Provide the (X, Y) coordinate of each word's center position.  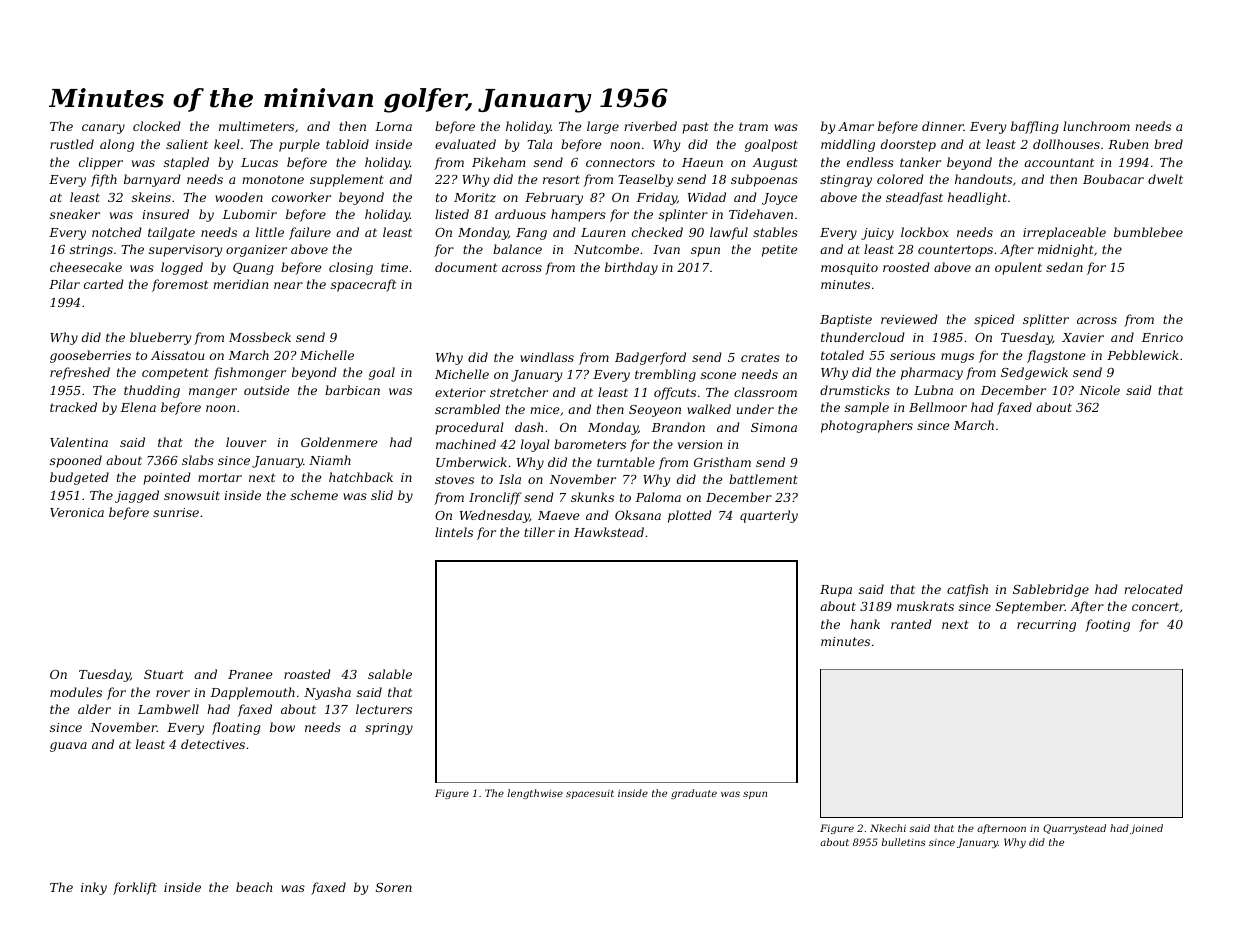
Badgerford (650, 358)
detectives (213, 744)
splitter (1046, 320)
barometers (590, 444)
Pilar (64, 284)
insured (165, 214)
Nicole (1099, 390)
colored (900, 179)
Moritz (475, 198)
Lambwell (168, 709)
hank (865, 624)
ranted (911, 624)
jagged (137, 496)
